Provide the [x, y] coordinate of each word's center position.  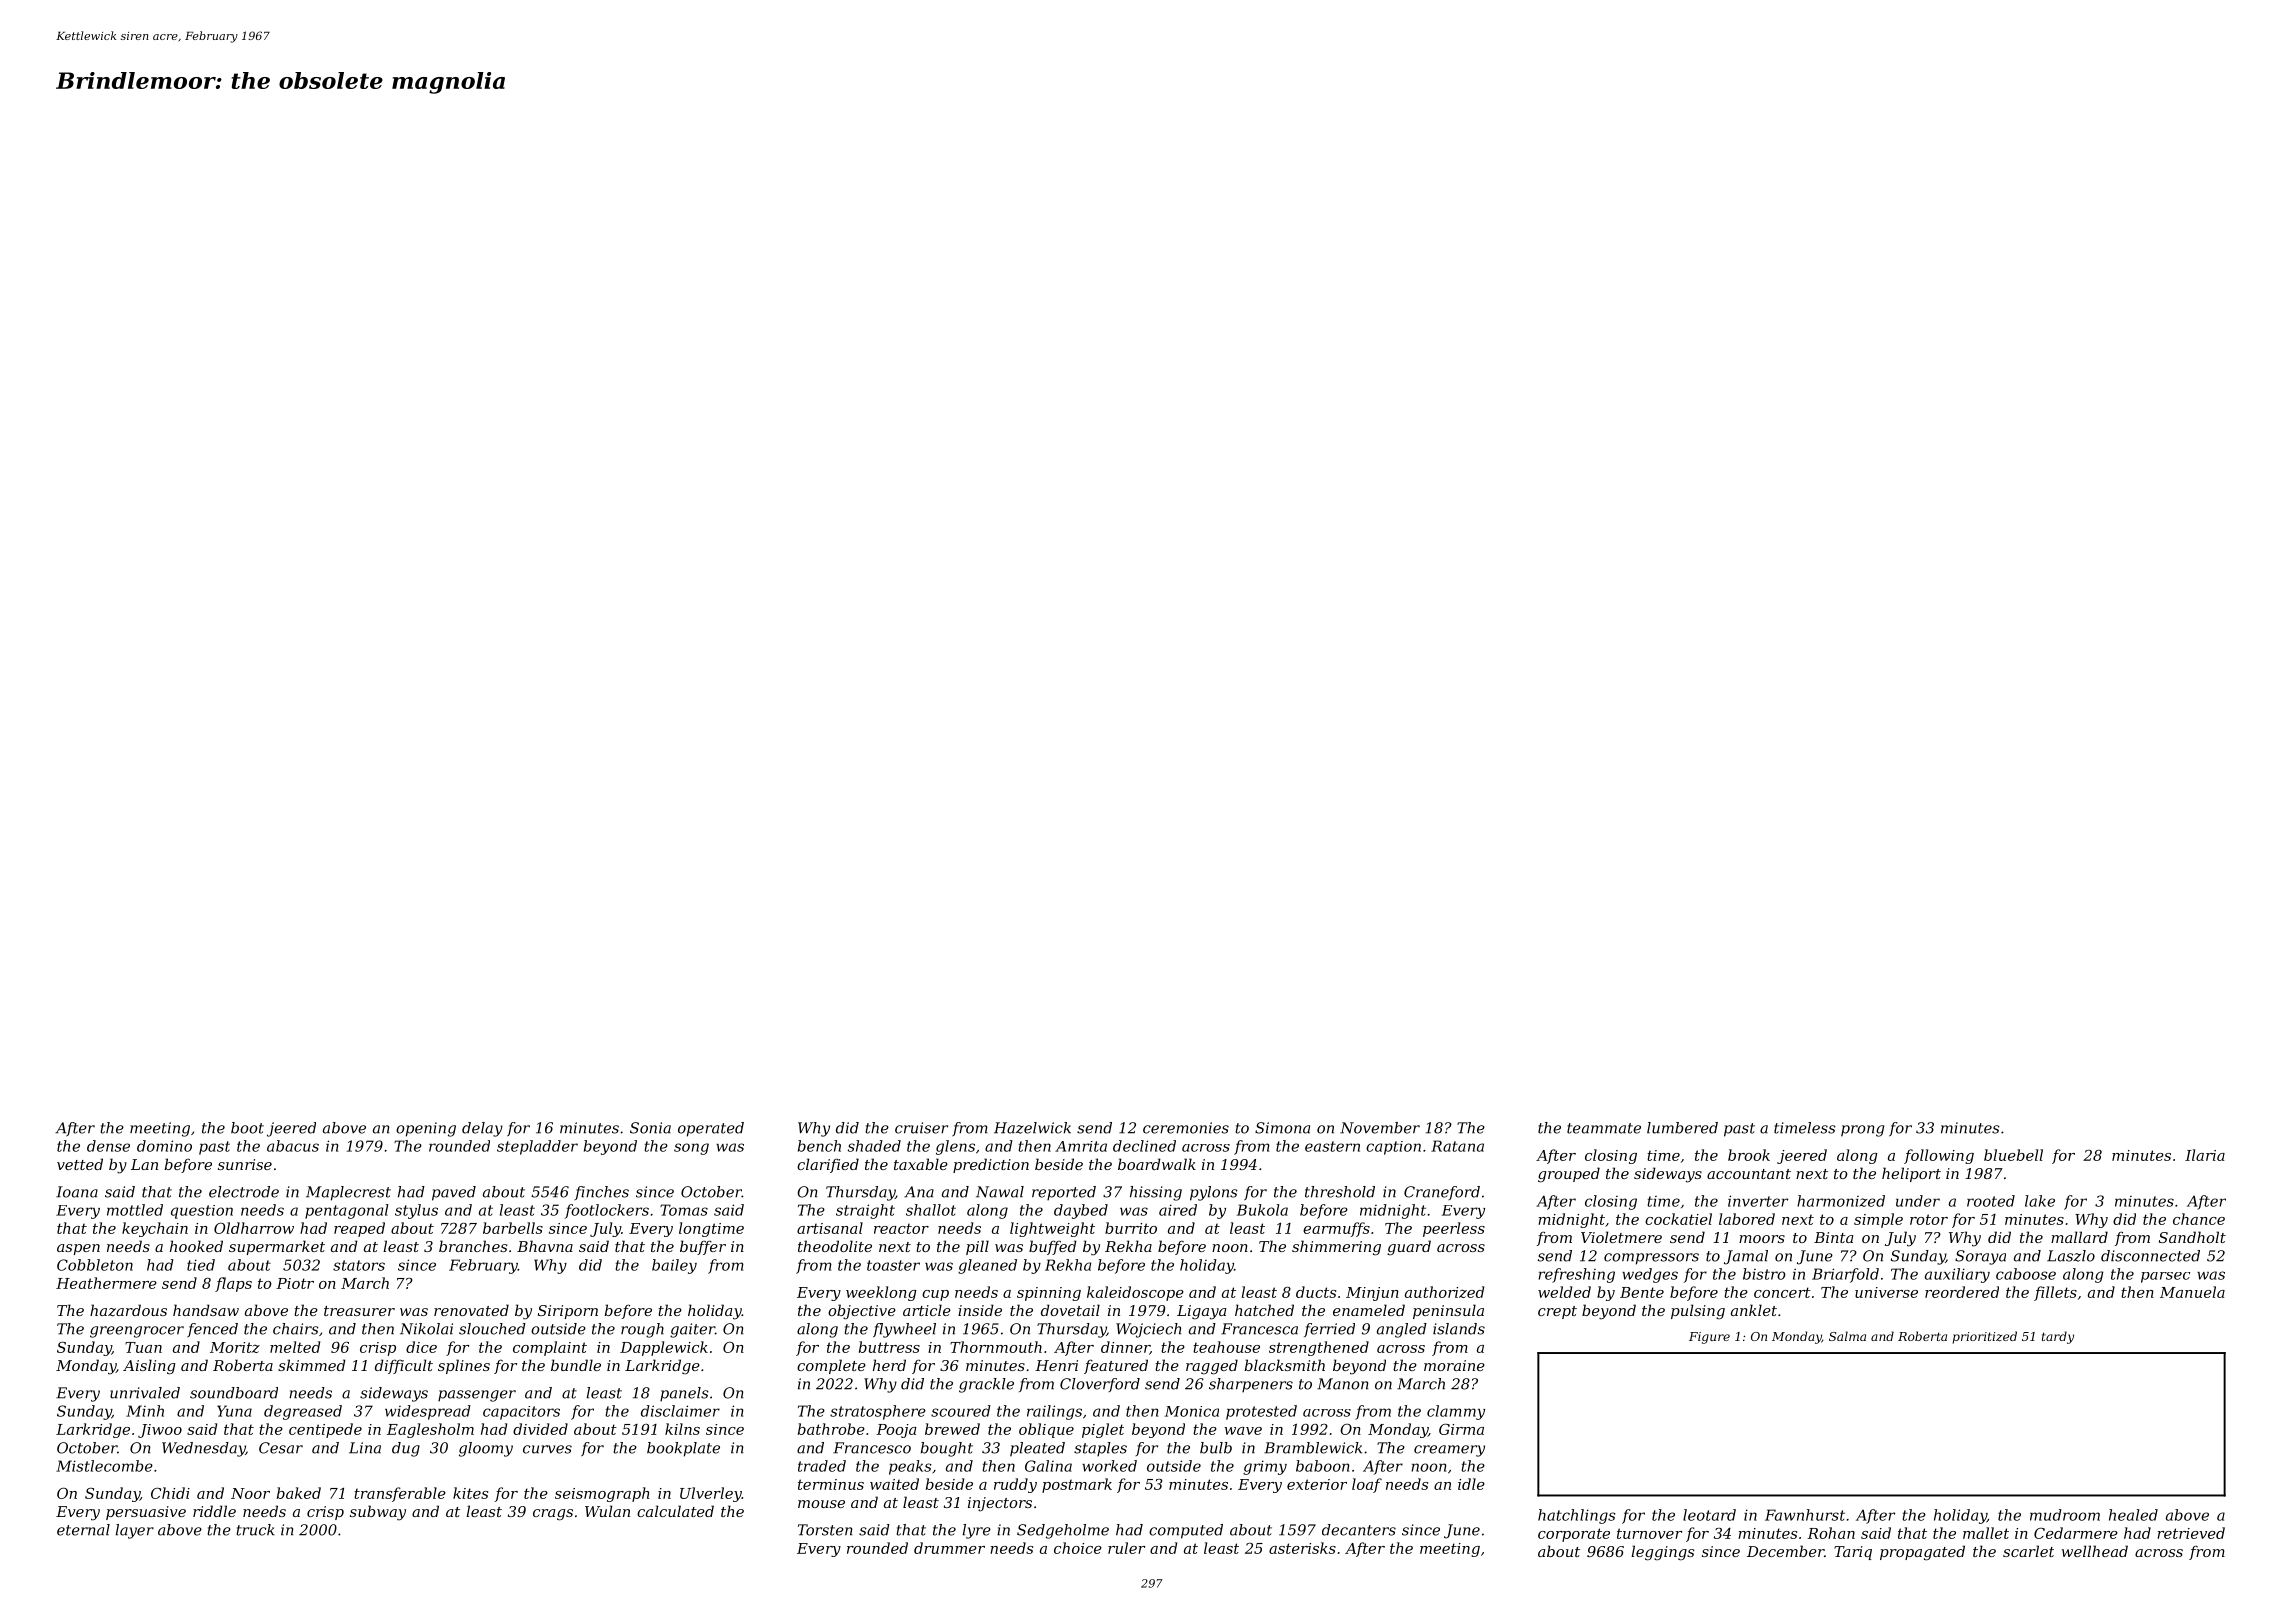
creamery [1449, 1451]
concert [1782, 1292]
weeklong [881, 1293]
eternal [83, 1530]
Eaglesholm [430, 1430]
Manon [1342, 1384]
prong [1862, 1131]
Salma [1847, 1336]
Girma [1461, 1429]
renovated [471, 1310]
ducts [1316, 1292]
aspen [78, 1249]
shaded [874, 1146]
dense [108, 1146]
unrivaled [145, 1393]
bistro [1764, 1274]
